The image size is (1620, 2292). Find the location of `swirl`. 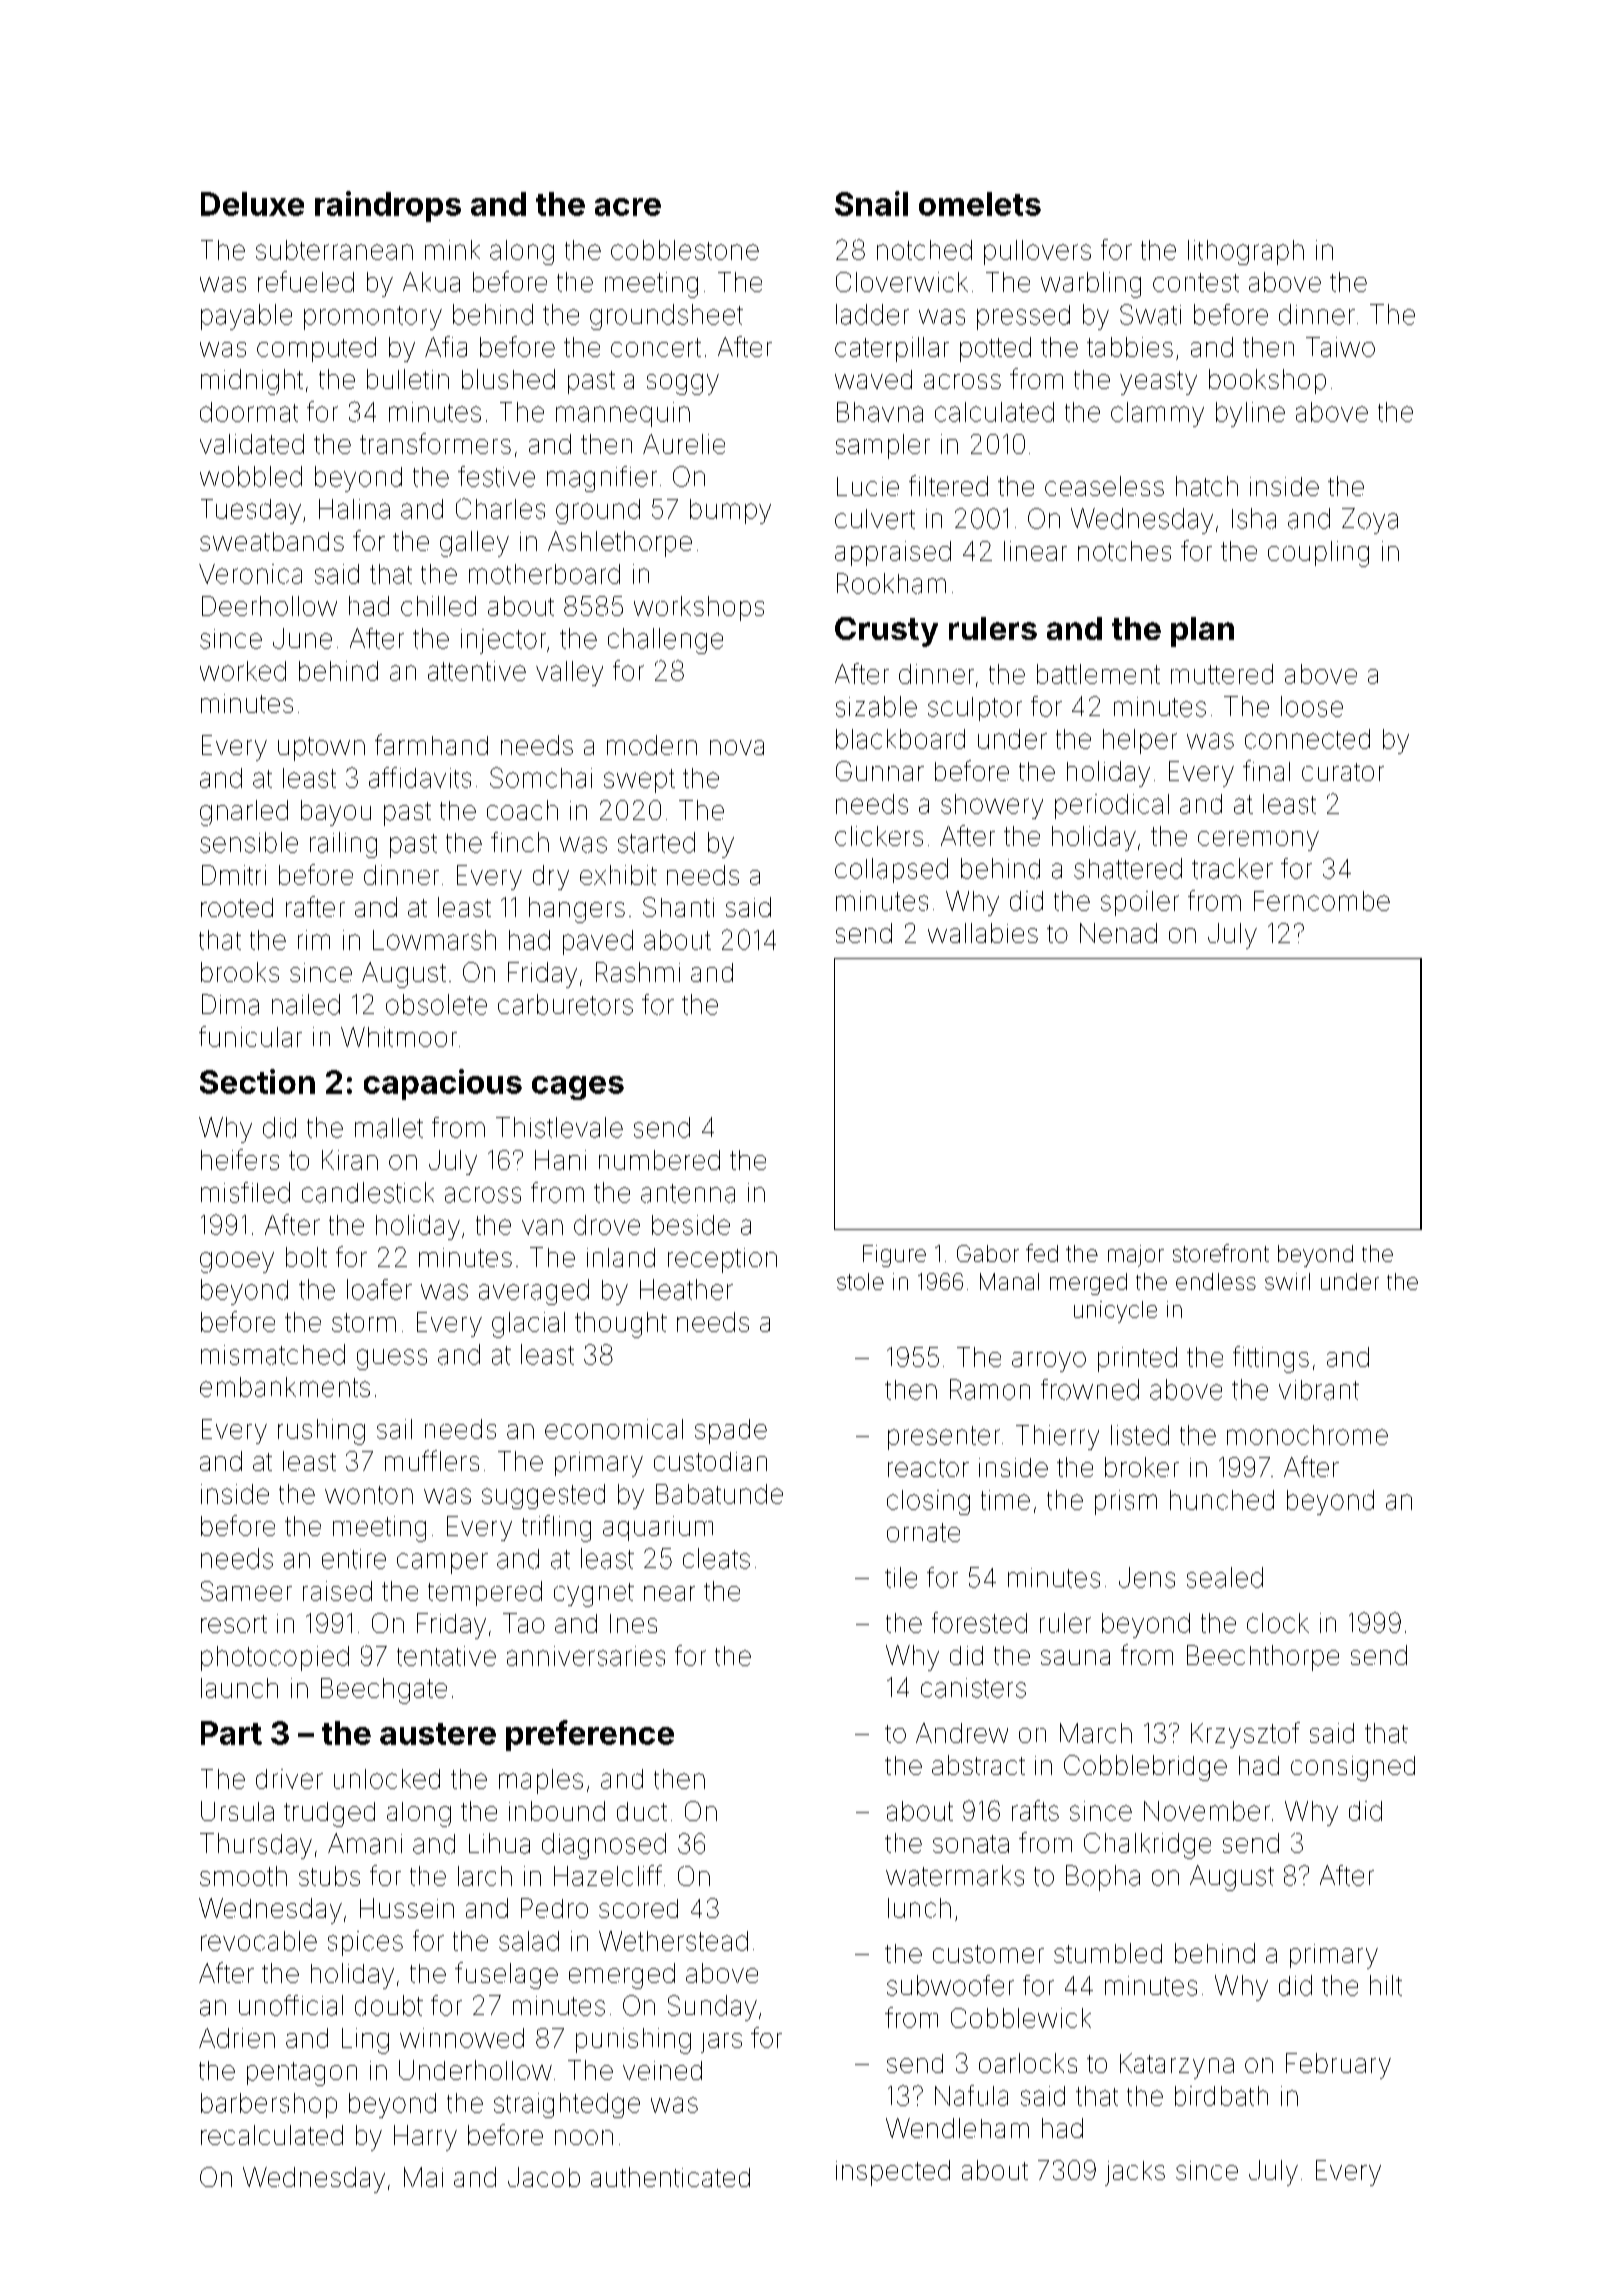

swirl is located at coordinates (1287, 1281).
